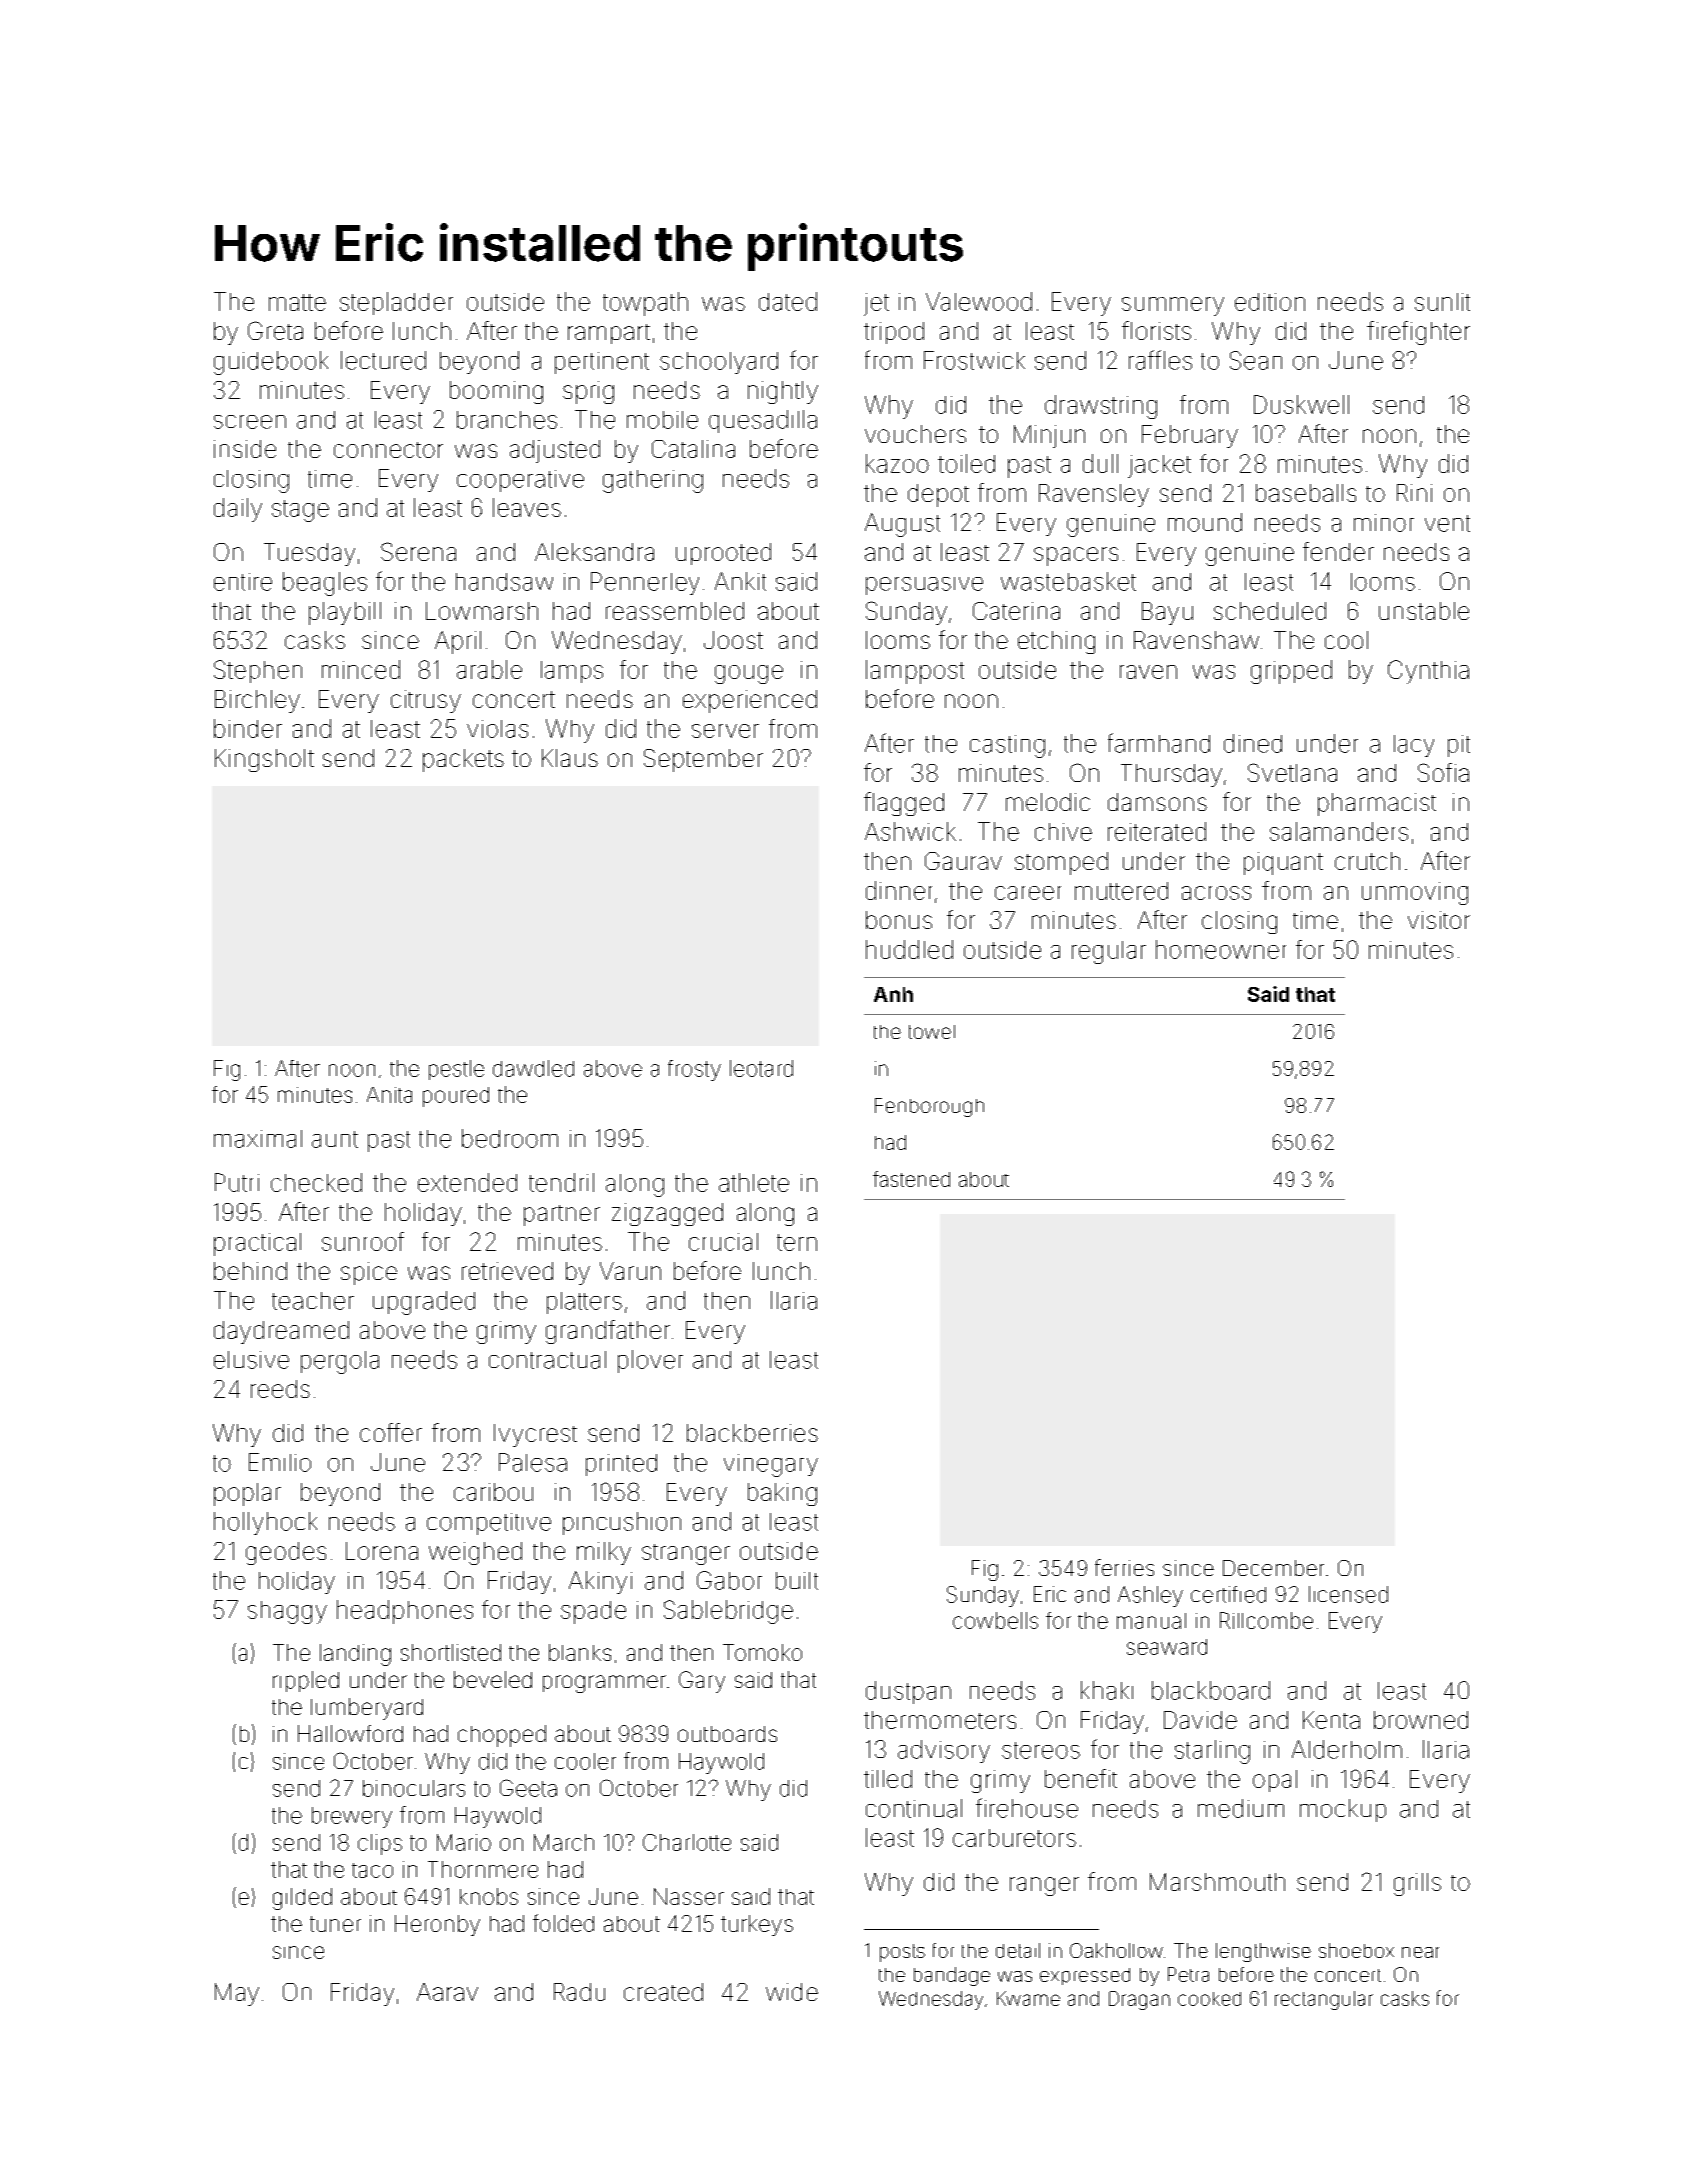 The width and height of the image is (1683, 2178). What do you see at coordinates (1273, 1568) in the image?
I see `December` at bounding box center [1273, 1568].
